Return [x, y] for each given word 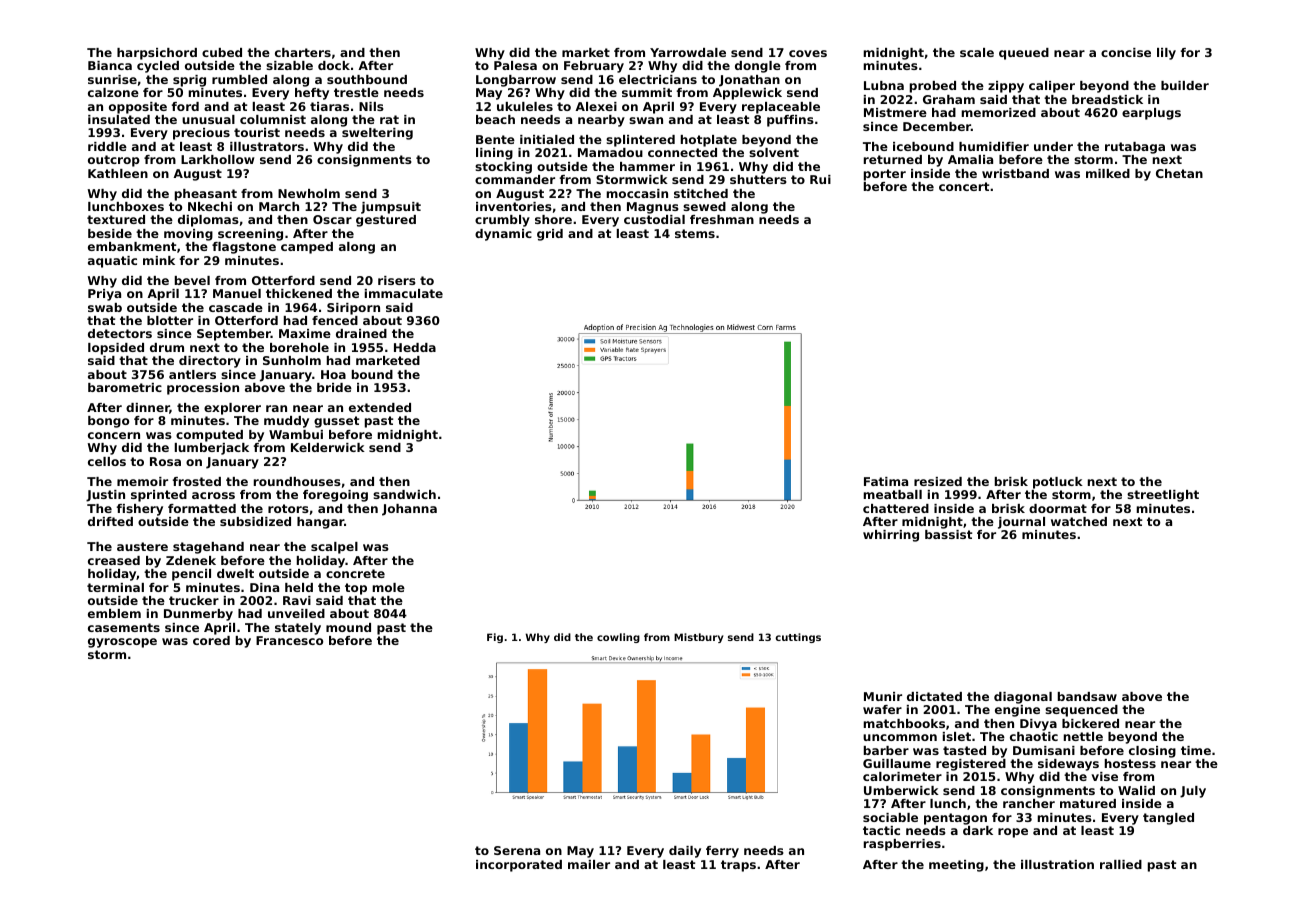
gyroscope [122, 643]
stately [298, 629]
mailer [589, 864]
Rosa [165, 461]
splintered [640, 141]
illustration [1057, 864]
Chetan [1179, 173]
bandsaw [1087, 696]
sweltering [377, 134]
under [1053, 146]
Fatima [886, 481]
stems [695, 233]
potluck [1058, 483]
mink [159, 260]
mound [348, 627]
